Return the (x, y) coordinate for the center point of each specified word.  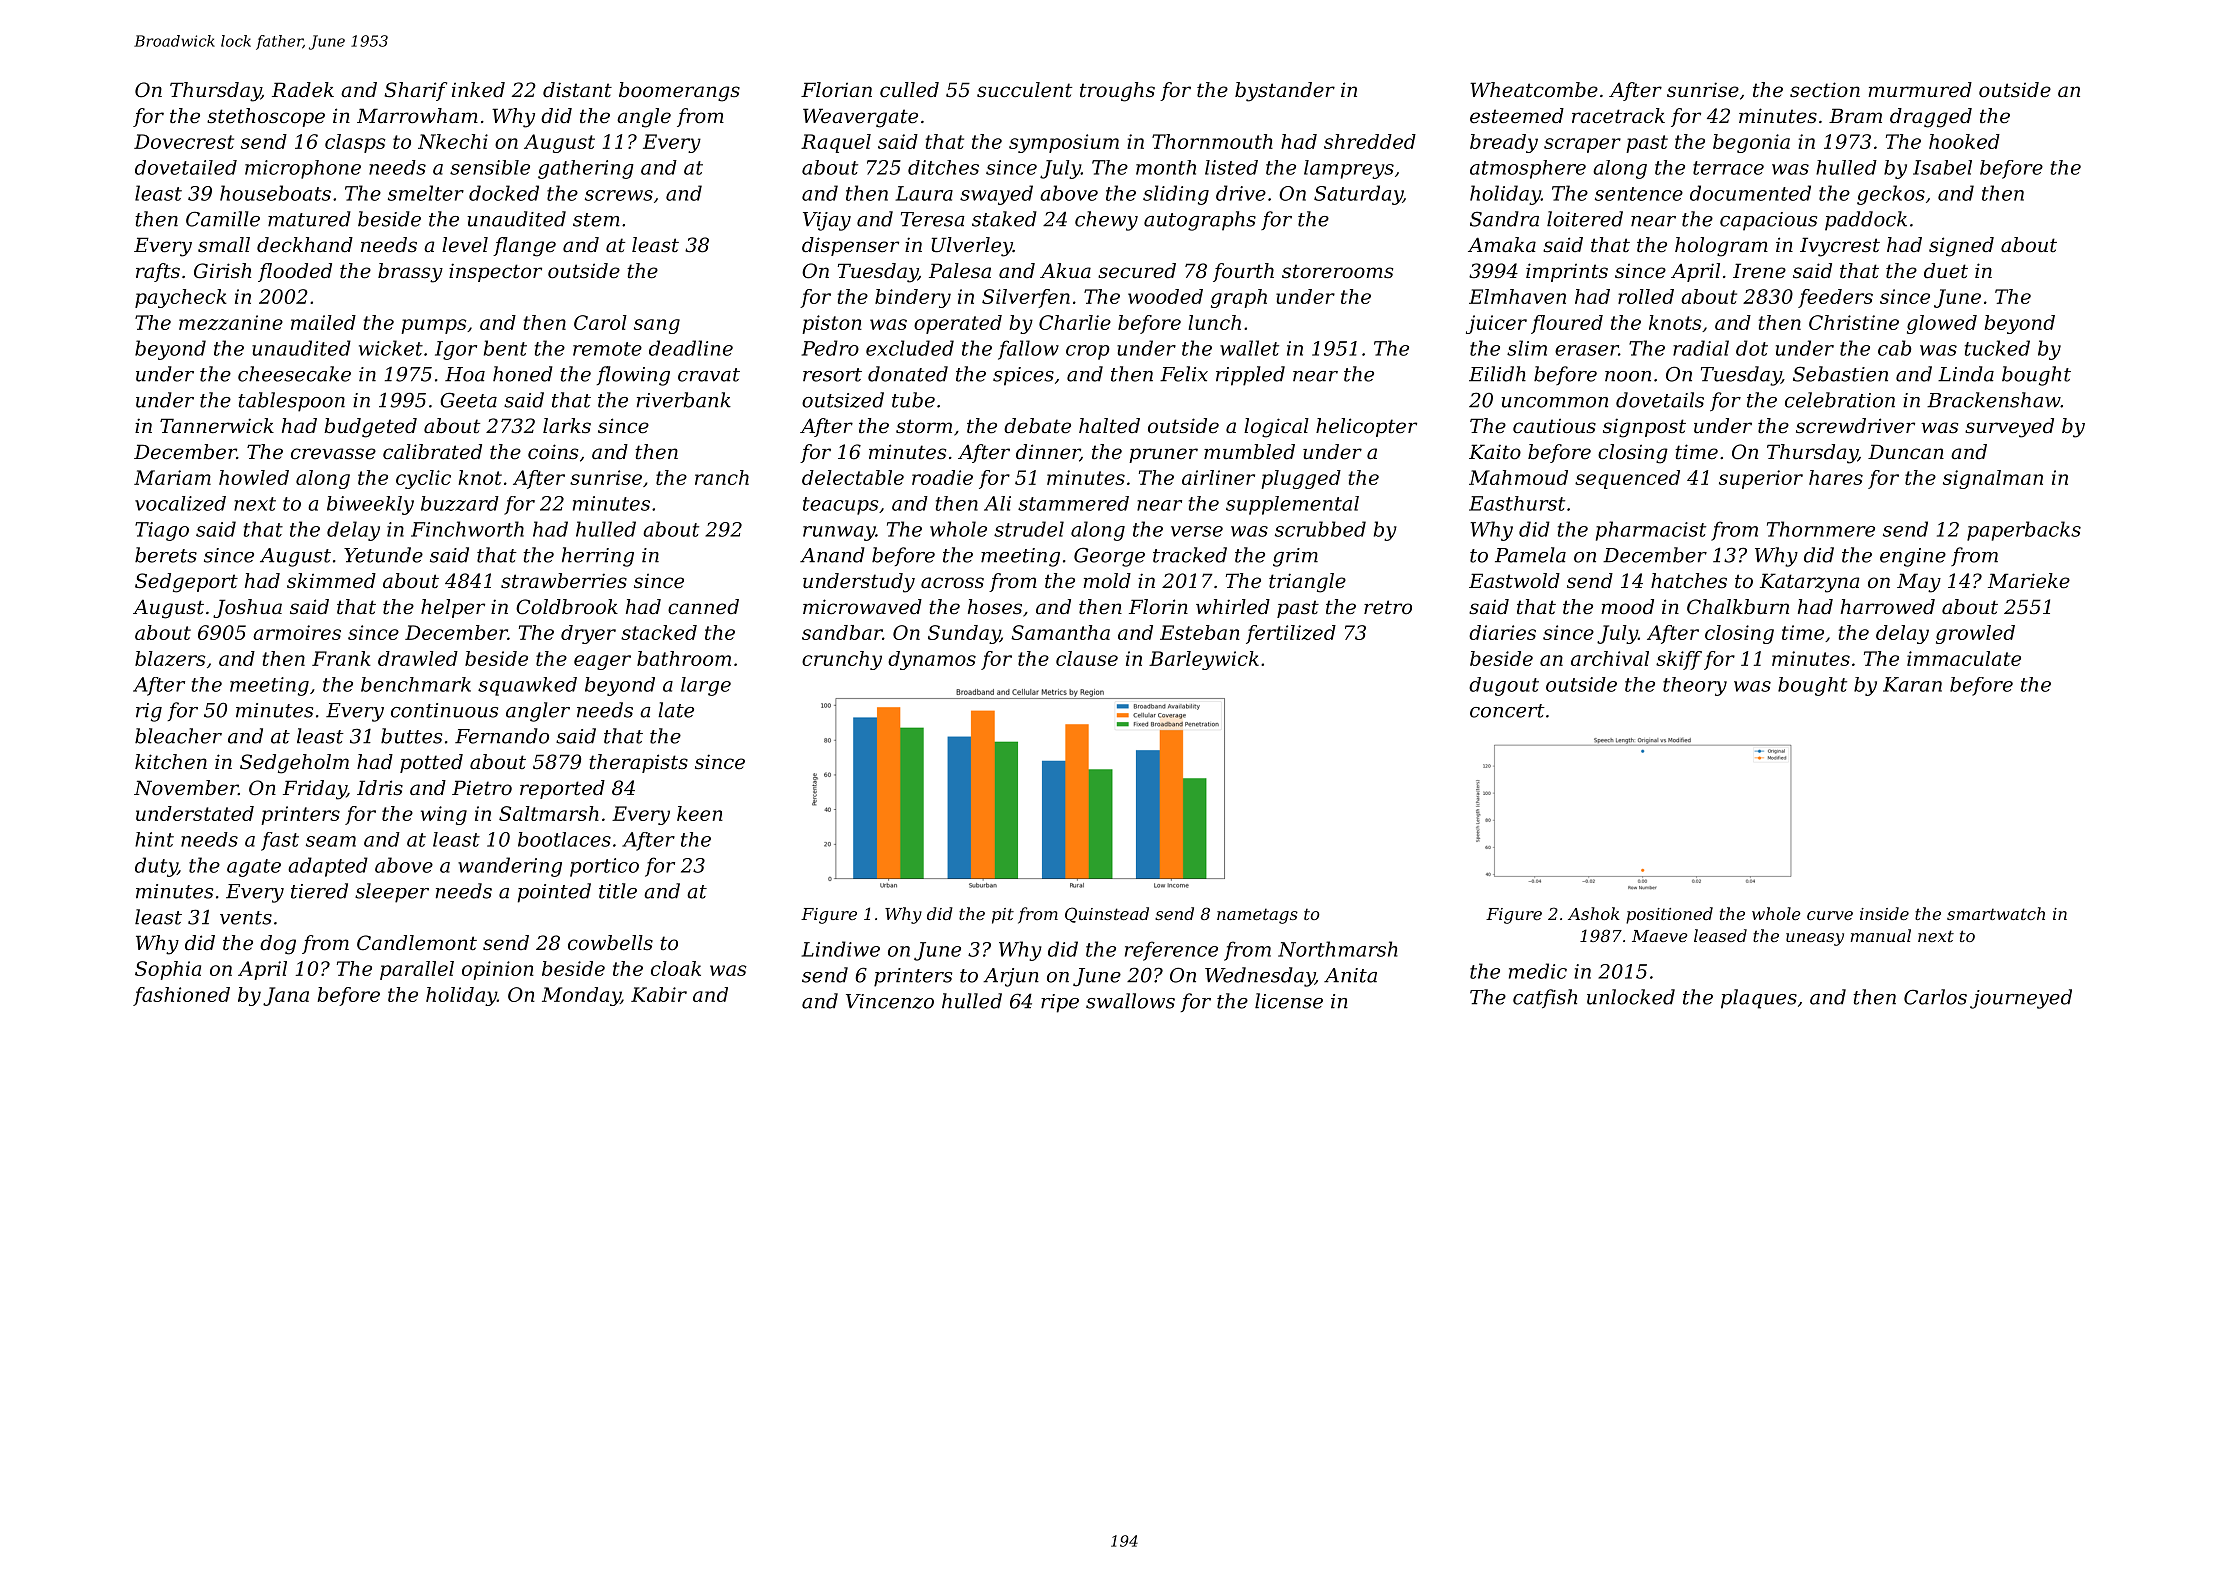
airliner (1218, 477)
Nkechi (453, 141)
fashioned (181, 996)
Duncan (1906, 452)
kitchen (171, 762)
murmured (1920, 90)
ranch (722, 477)
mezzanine (231, 322)
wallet (1249, 348)
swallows (1130, 1001)
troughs (1117, 92)
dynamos (932, 660)
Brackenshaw (1994, 400)
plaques (1759, 999)
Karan (1912, 684)
